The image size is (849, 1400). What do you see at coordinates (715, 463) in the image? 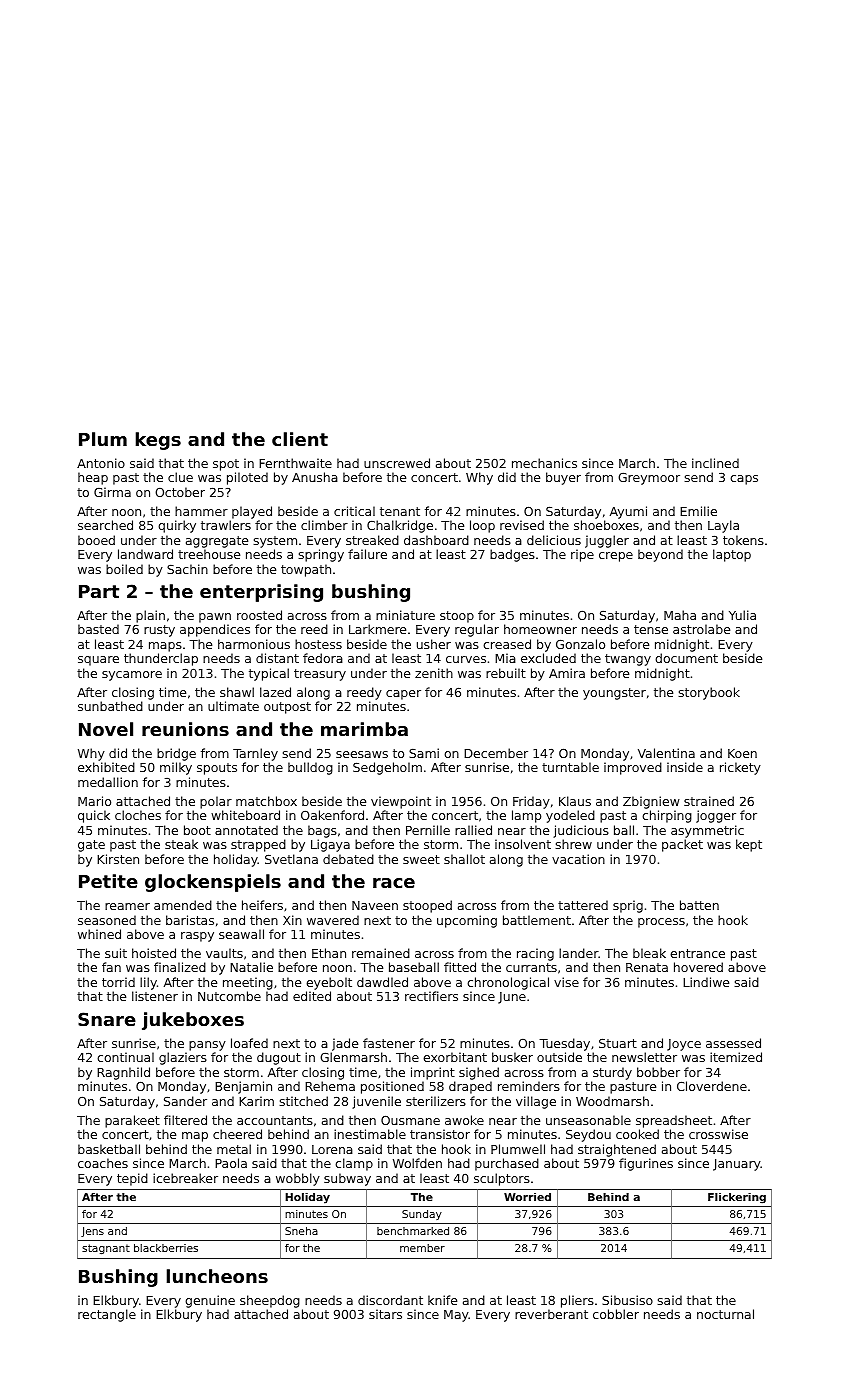
I see `inclined` at bounding box center [715, 463].
